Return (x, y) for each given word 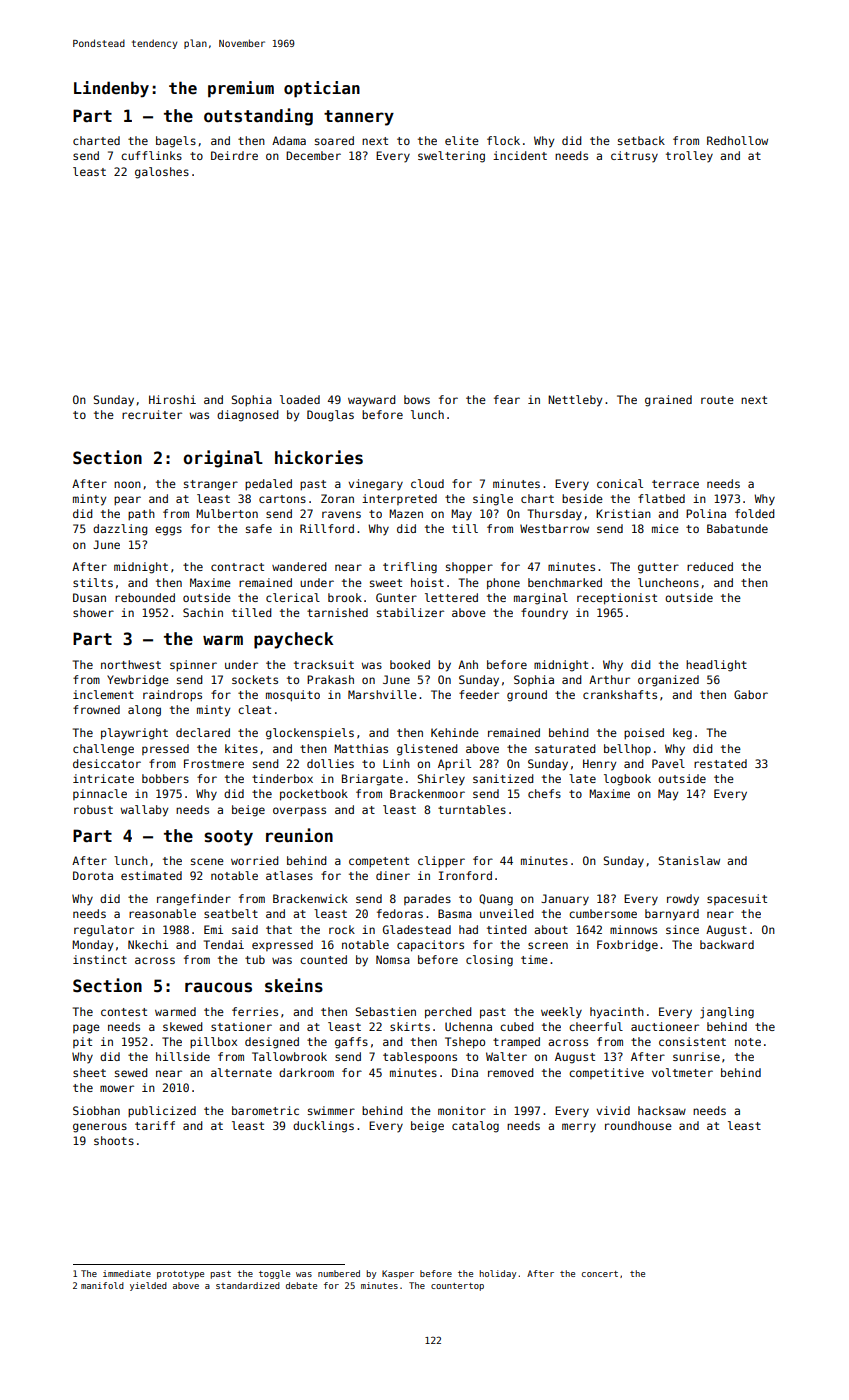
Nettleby (575, 401)
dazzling (120, 530)
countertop (457, 1287)
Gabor (751, 694)
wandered (299, 566)
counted (323, 959)
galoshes (162, 173)
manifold (102, 1285)
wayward (372, 401)
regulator (104, 931)
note (748, 1042)
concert (600, 1274)
